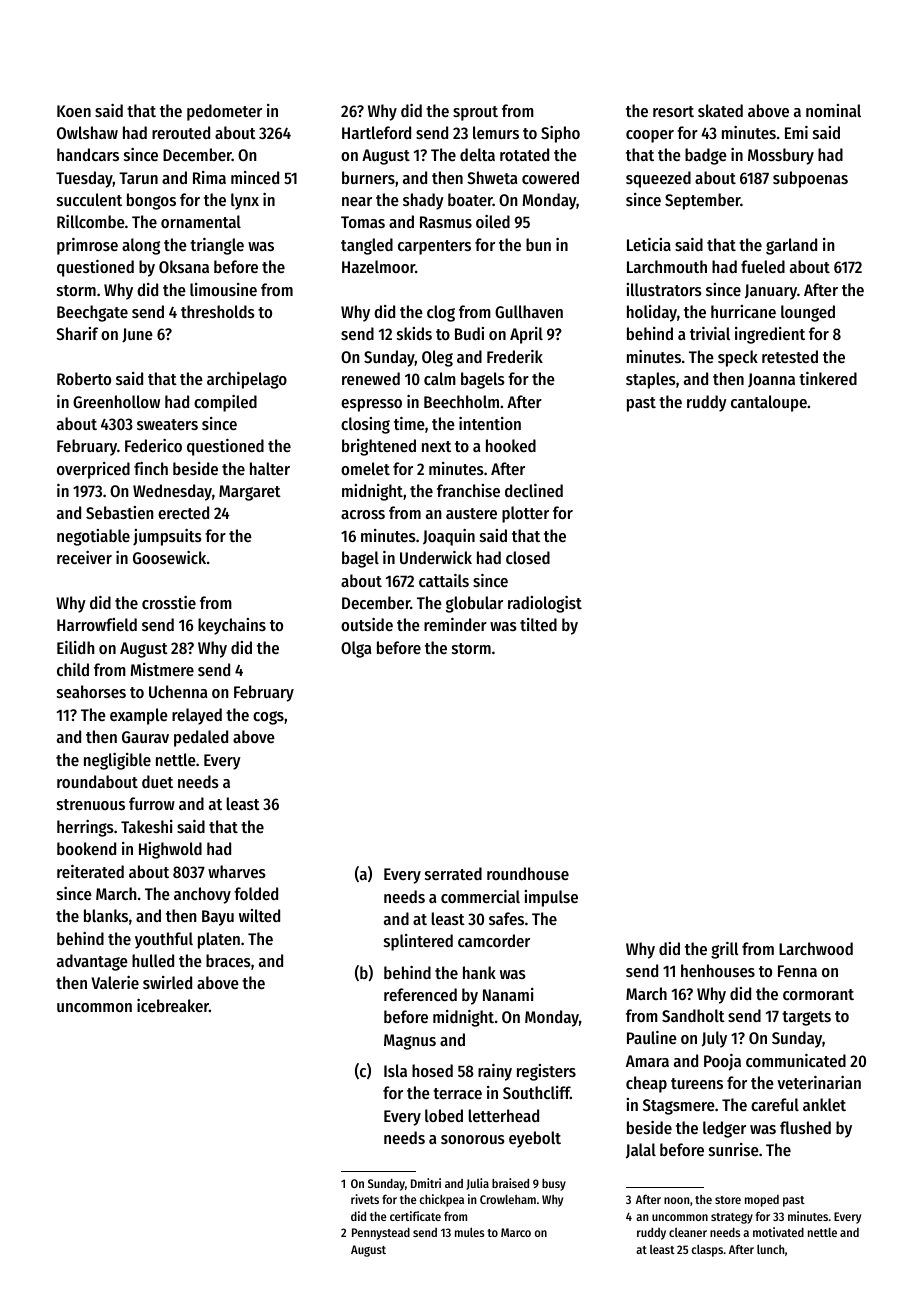  Describe the element at coordinates (651, 380) in the screenshot. I see `staples` at that location.
